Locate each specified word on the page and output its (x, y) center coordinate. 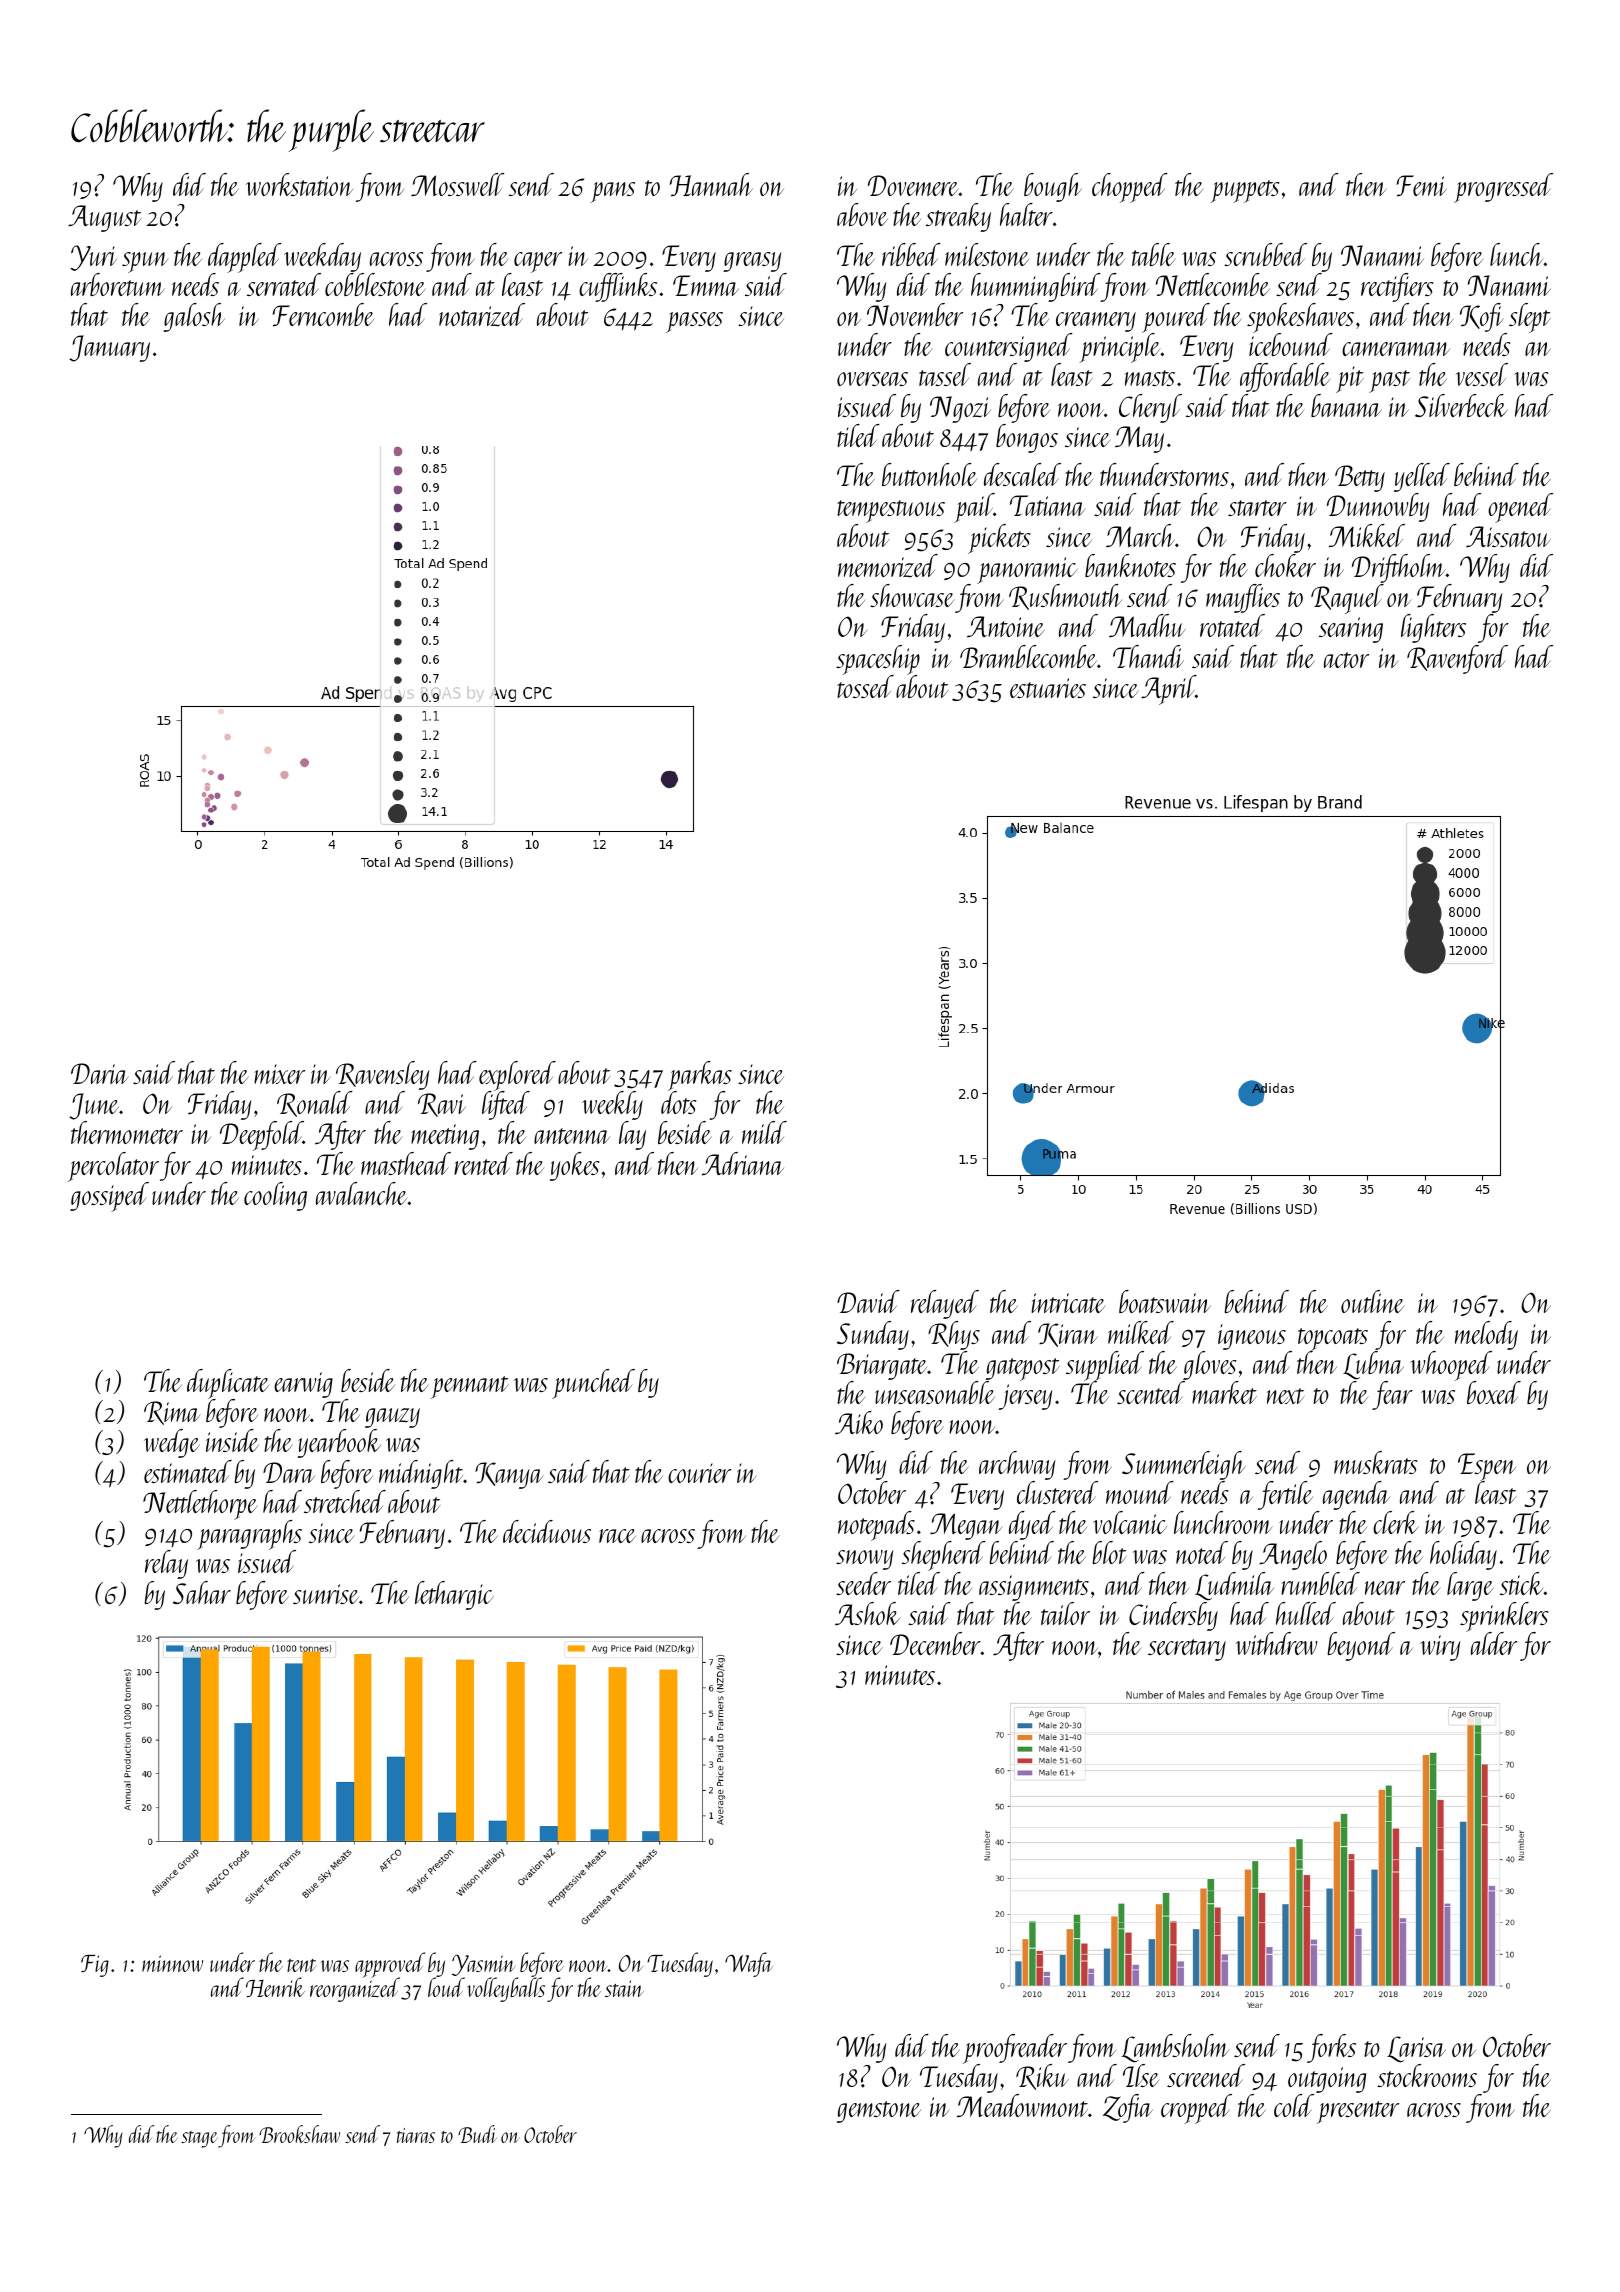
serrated (284, 284)
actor (1346, 660)
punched (593, 1384)
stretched (345, 1501)
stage (199, 2139)
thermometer (127, 1132)
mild (764, 1132)
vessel (1482, 374)
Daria (100, 1073)
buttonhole (929, 474)
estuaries (1048, 688)
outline (1372, 1301)
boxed (1494, 1392)
